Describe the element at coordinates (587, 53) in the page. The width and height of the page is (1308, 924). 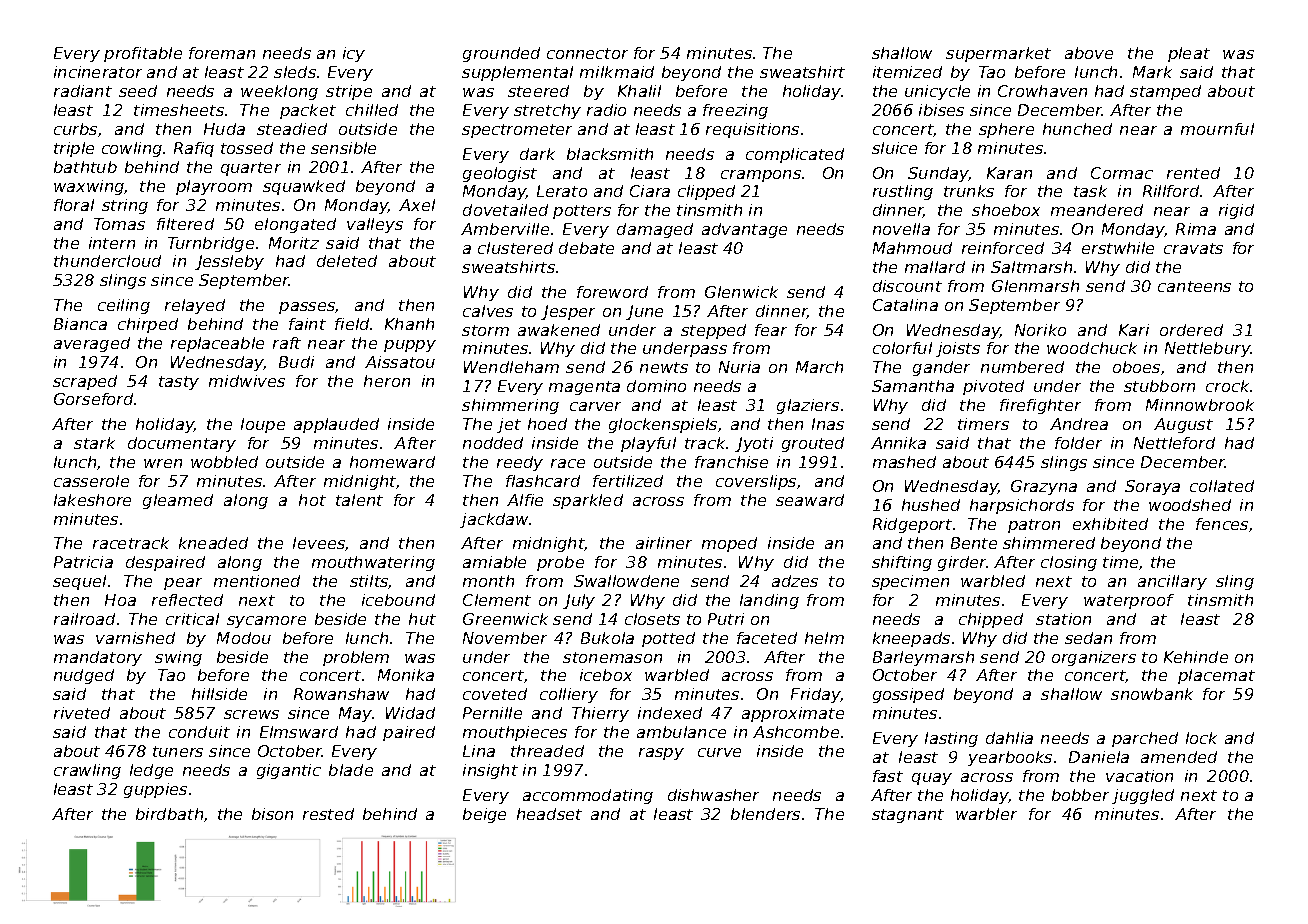
I see `connector` at that location.
